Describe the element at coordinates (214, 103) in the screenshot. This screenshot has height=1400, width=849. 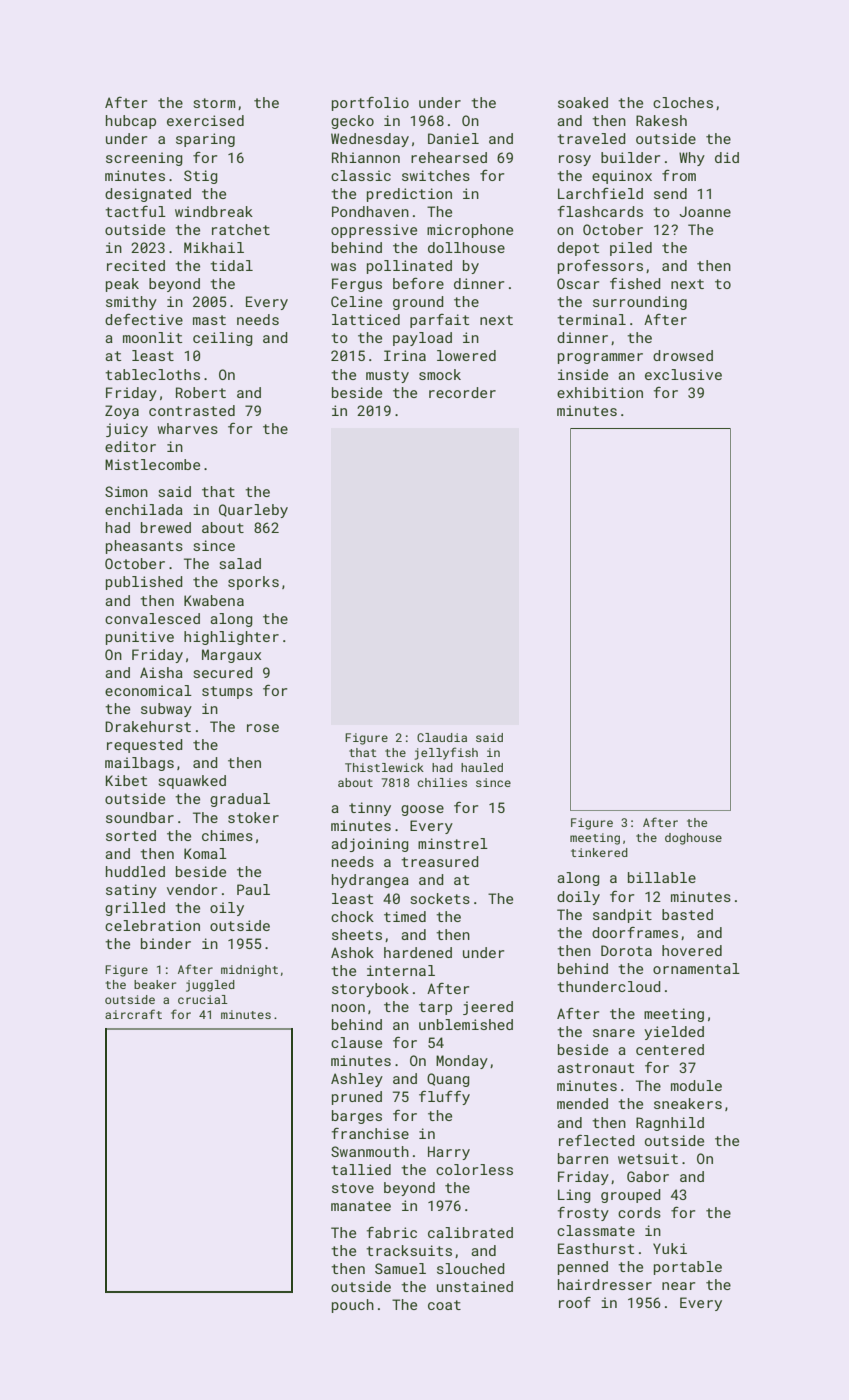
I see `storm` at that location.
